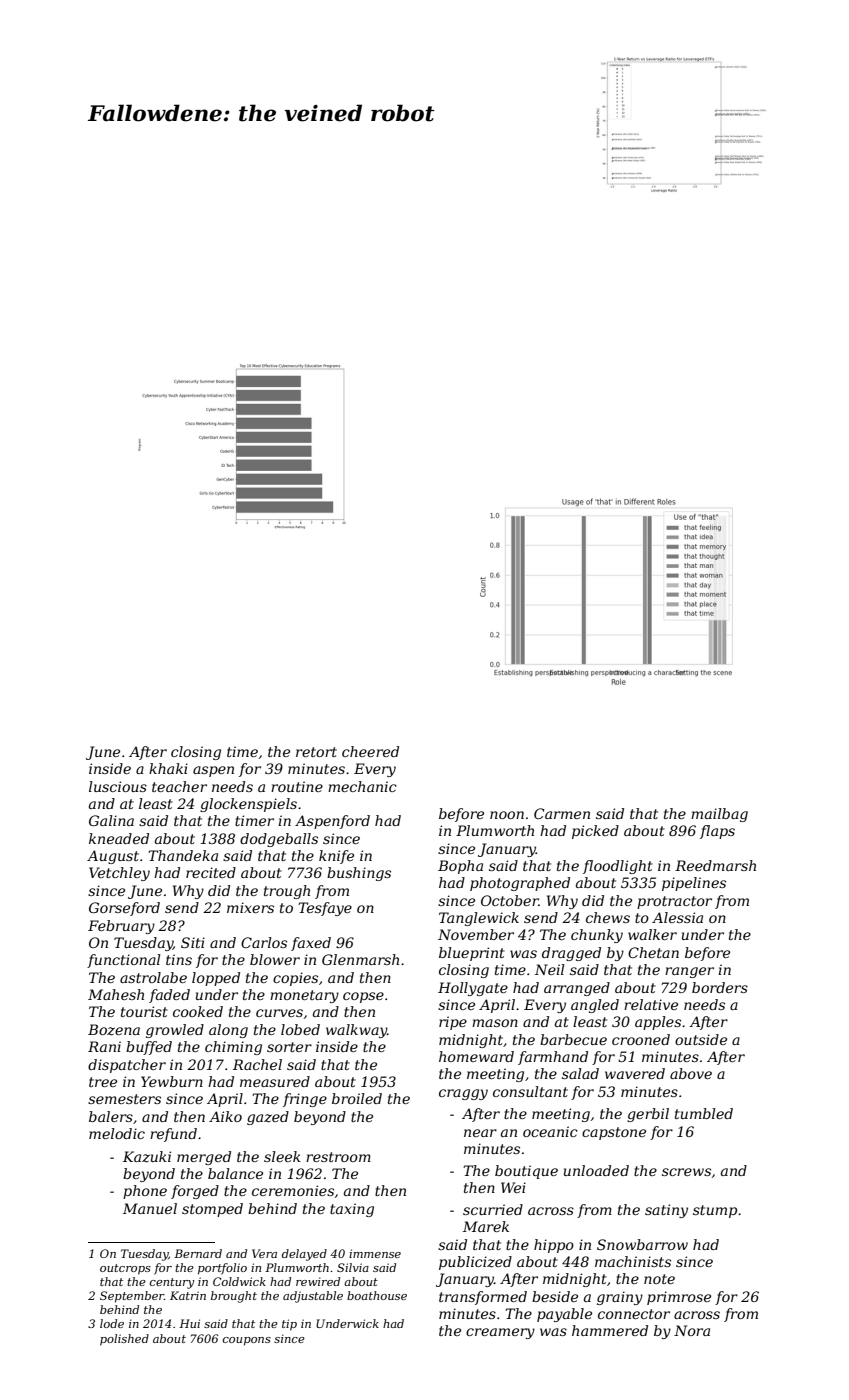 This screenshot has width=849, height=1400. What do you see at coordinates (338, 1157) in the screenshot?
I see `restroom` at bounding box center [338, 1157].
